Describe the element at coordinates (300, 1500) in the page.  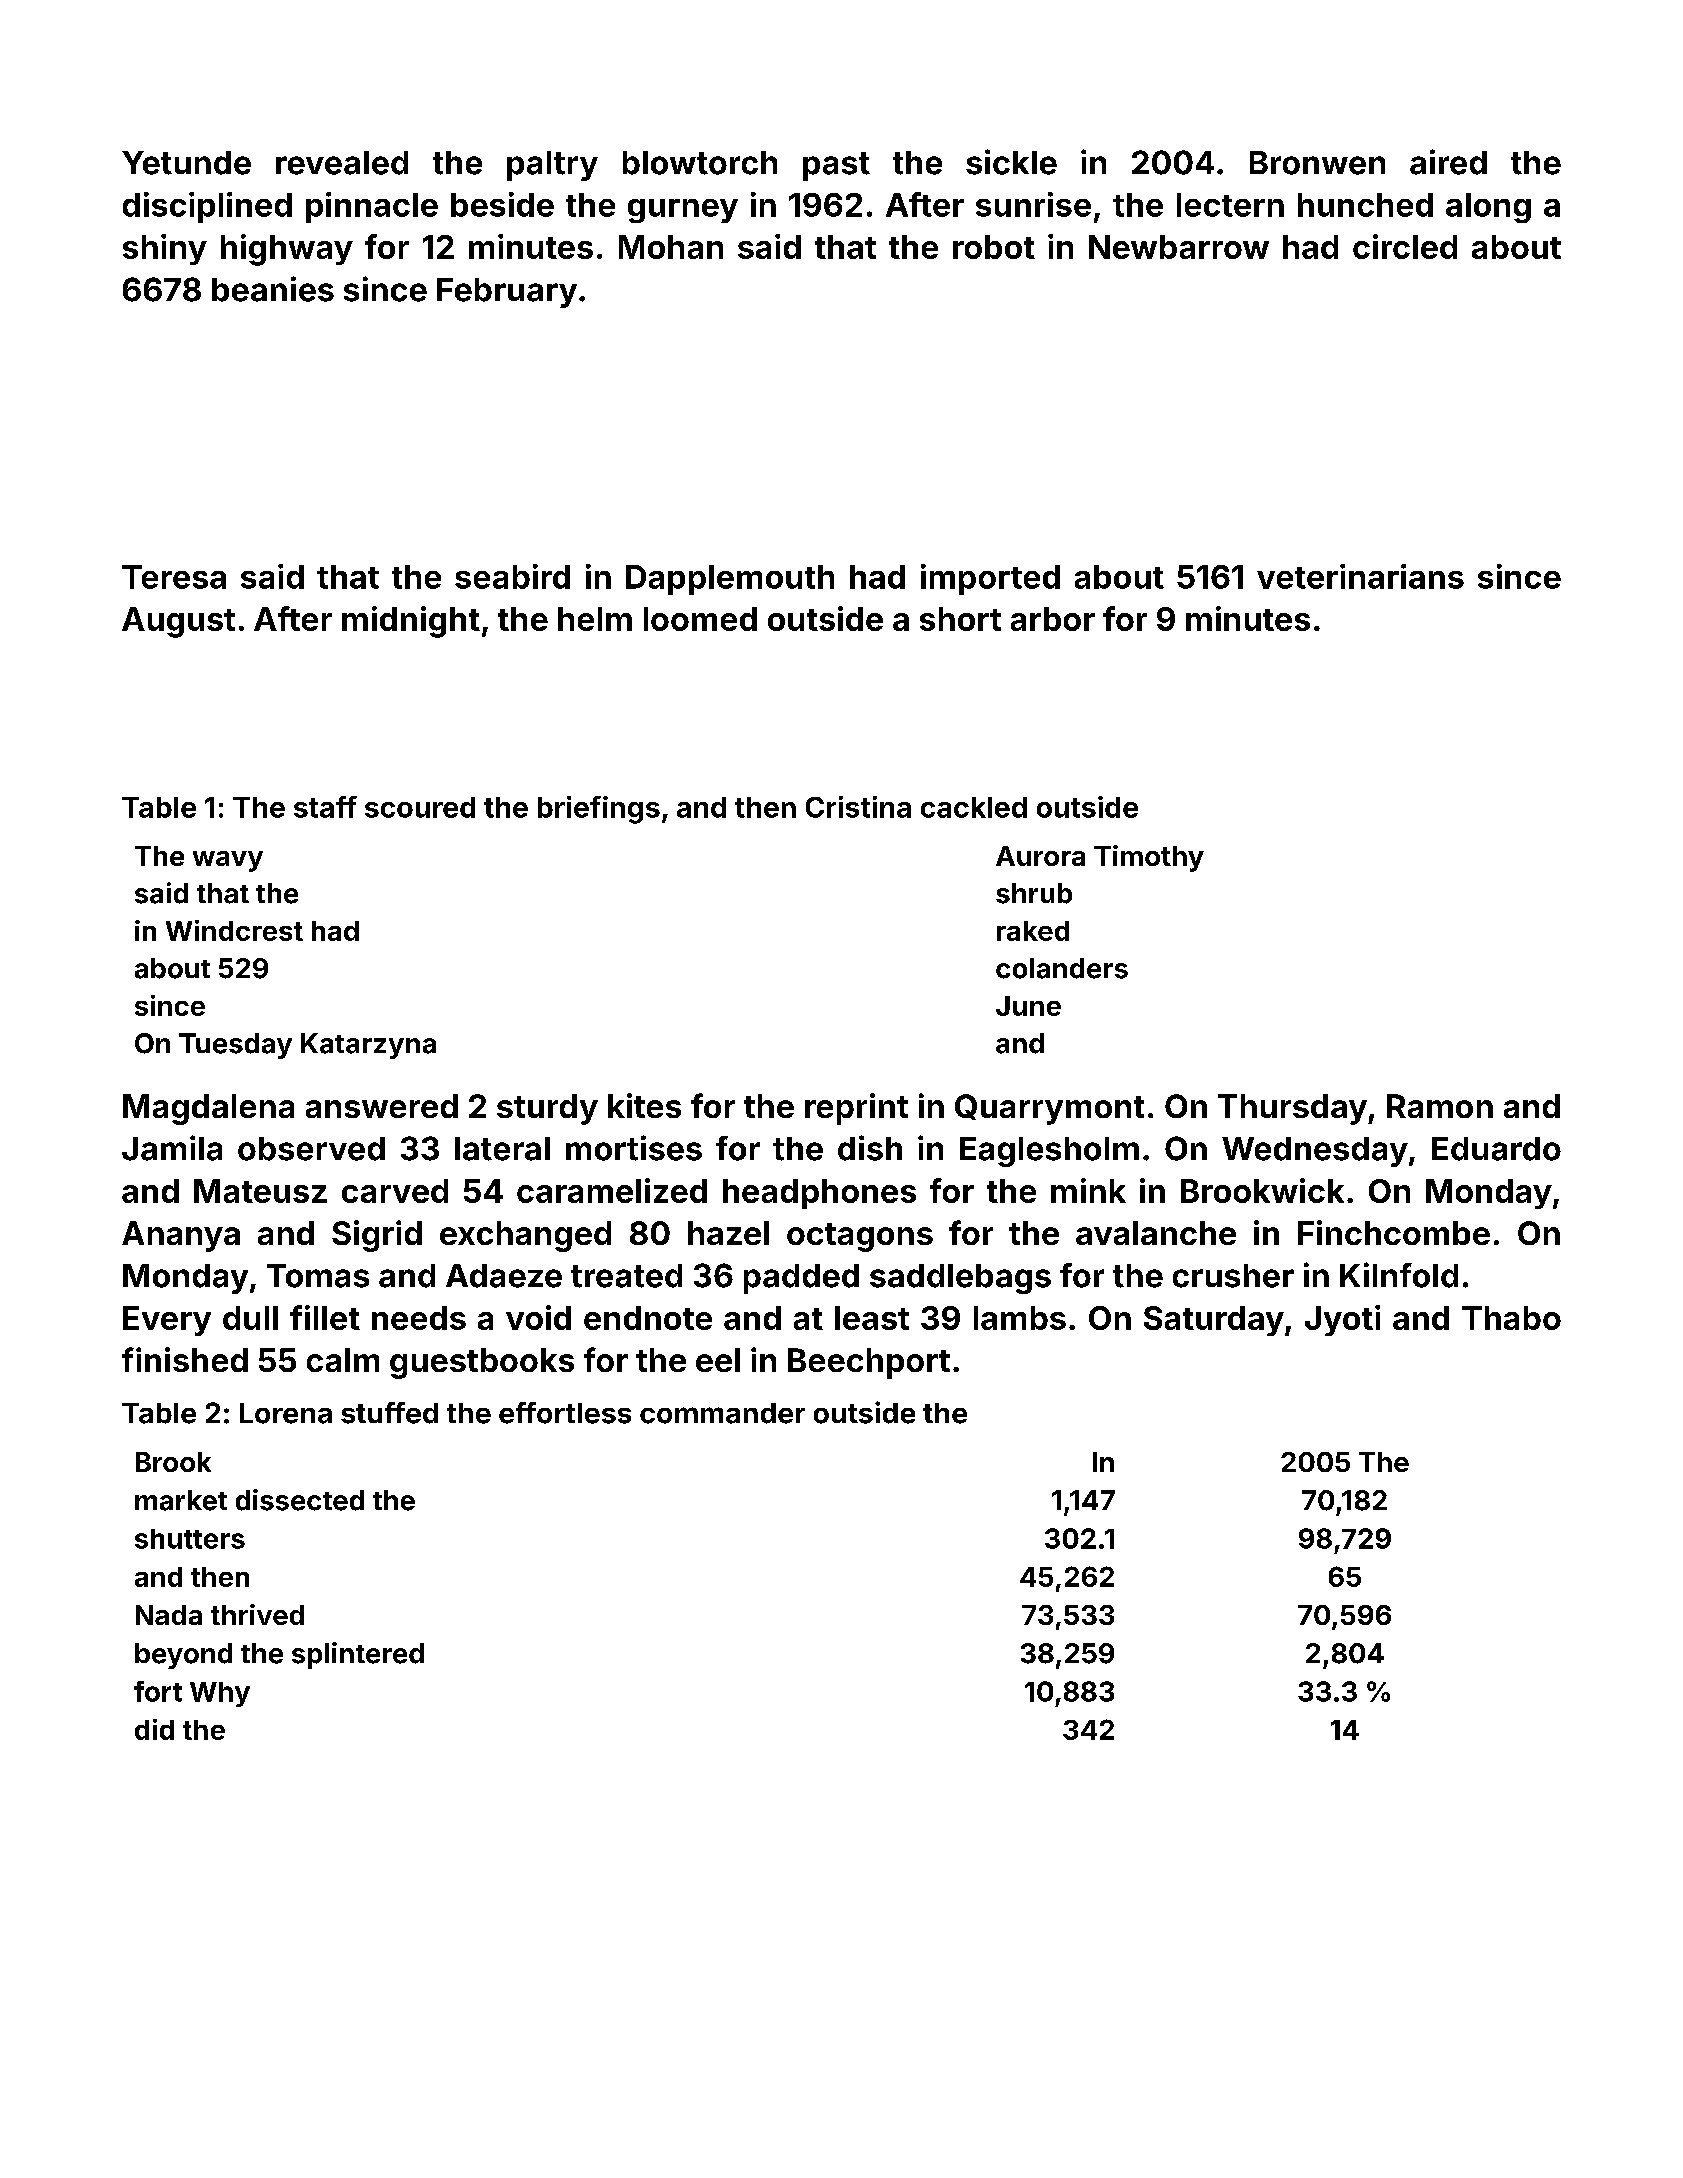
I see `dissected` at that location.
